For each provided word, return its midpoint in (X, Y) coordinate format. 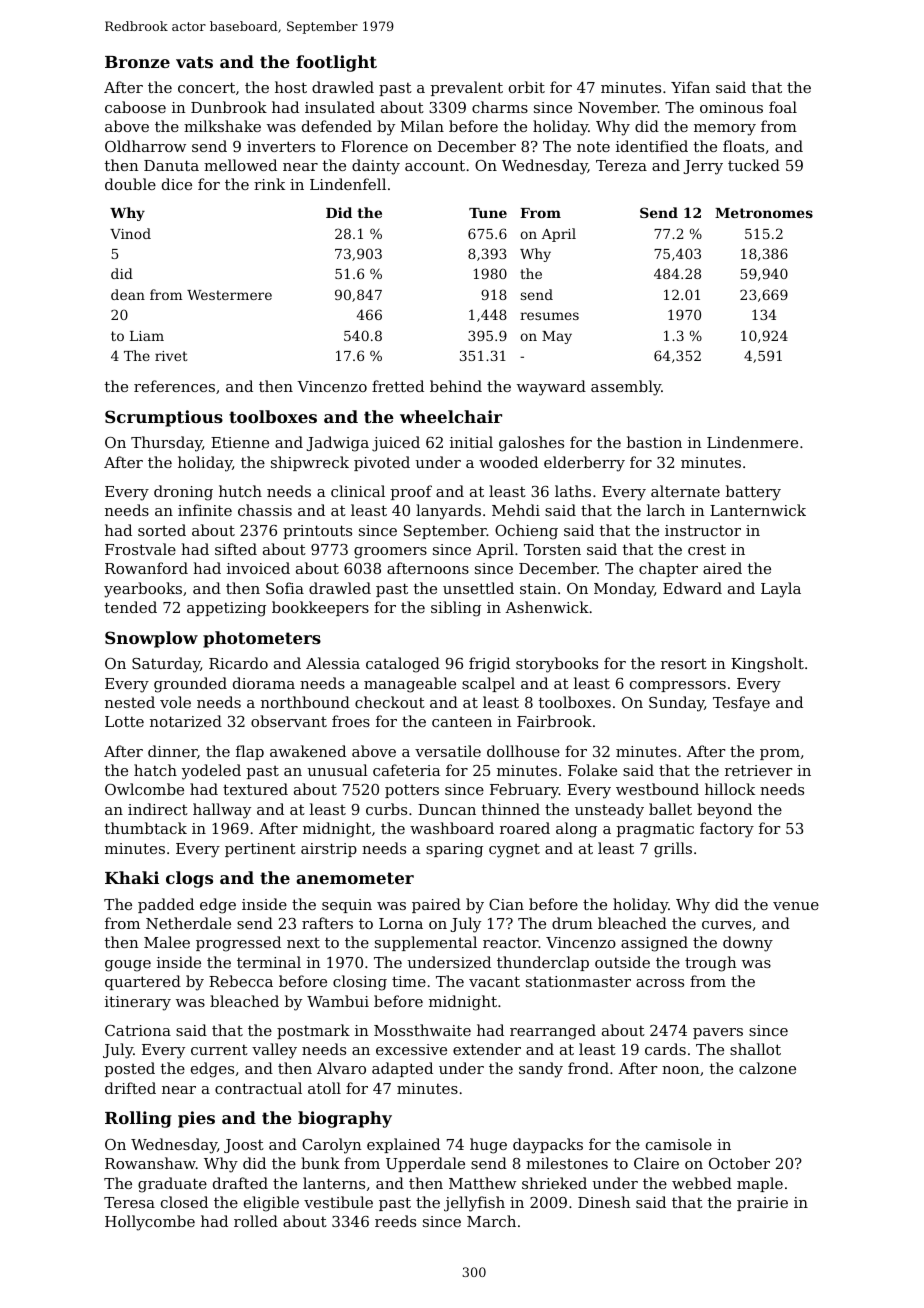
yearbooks (143, 590)
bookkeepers (320, 608)
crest (707, 549)
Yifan (690, 87)
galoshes (531, 444)
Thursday (166, 444)
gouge (128, 966)
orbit (527, 87)
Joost (244, 1146)
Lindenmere (752, 442)
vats (194, 62)
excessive (411, 1049)
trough (711, 964)
